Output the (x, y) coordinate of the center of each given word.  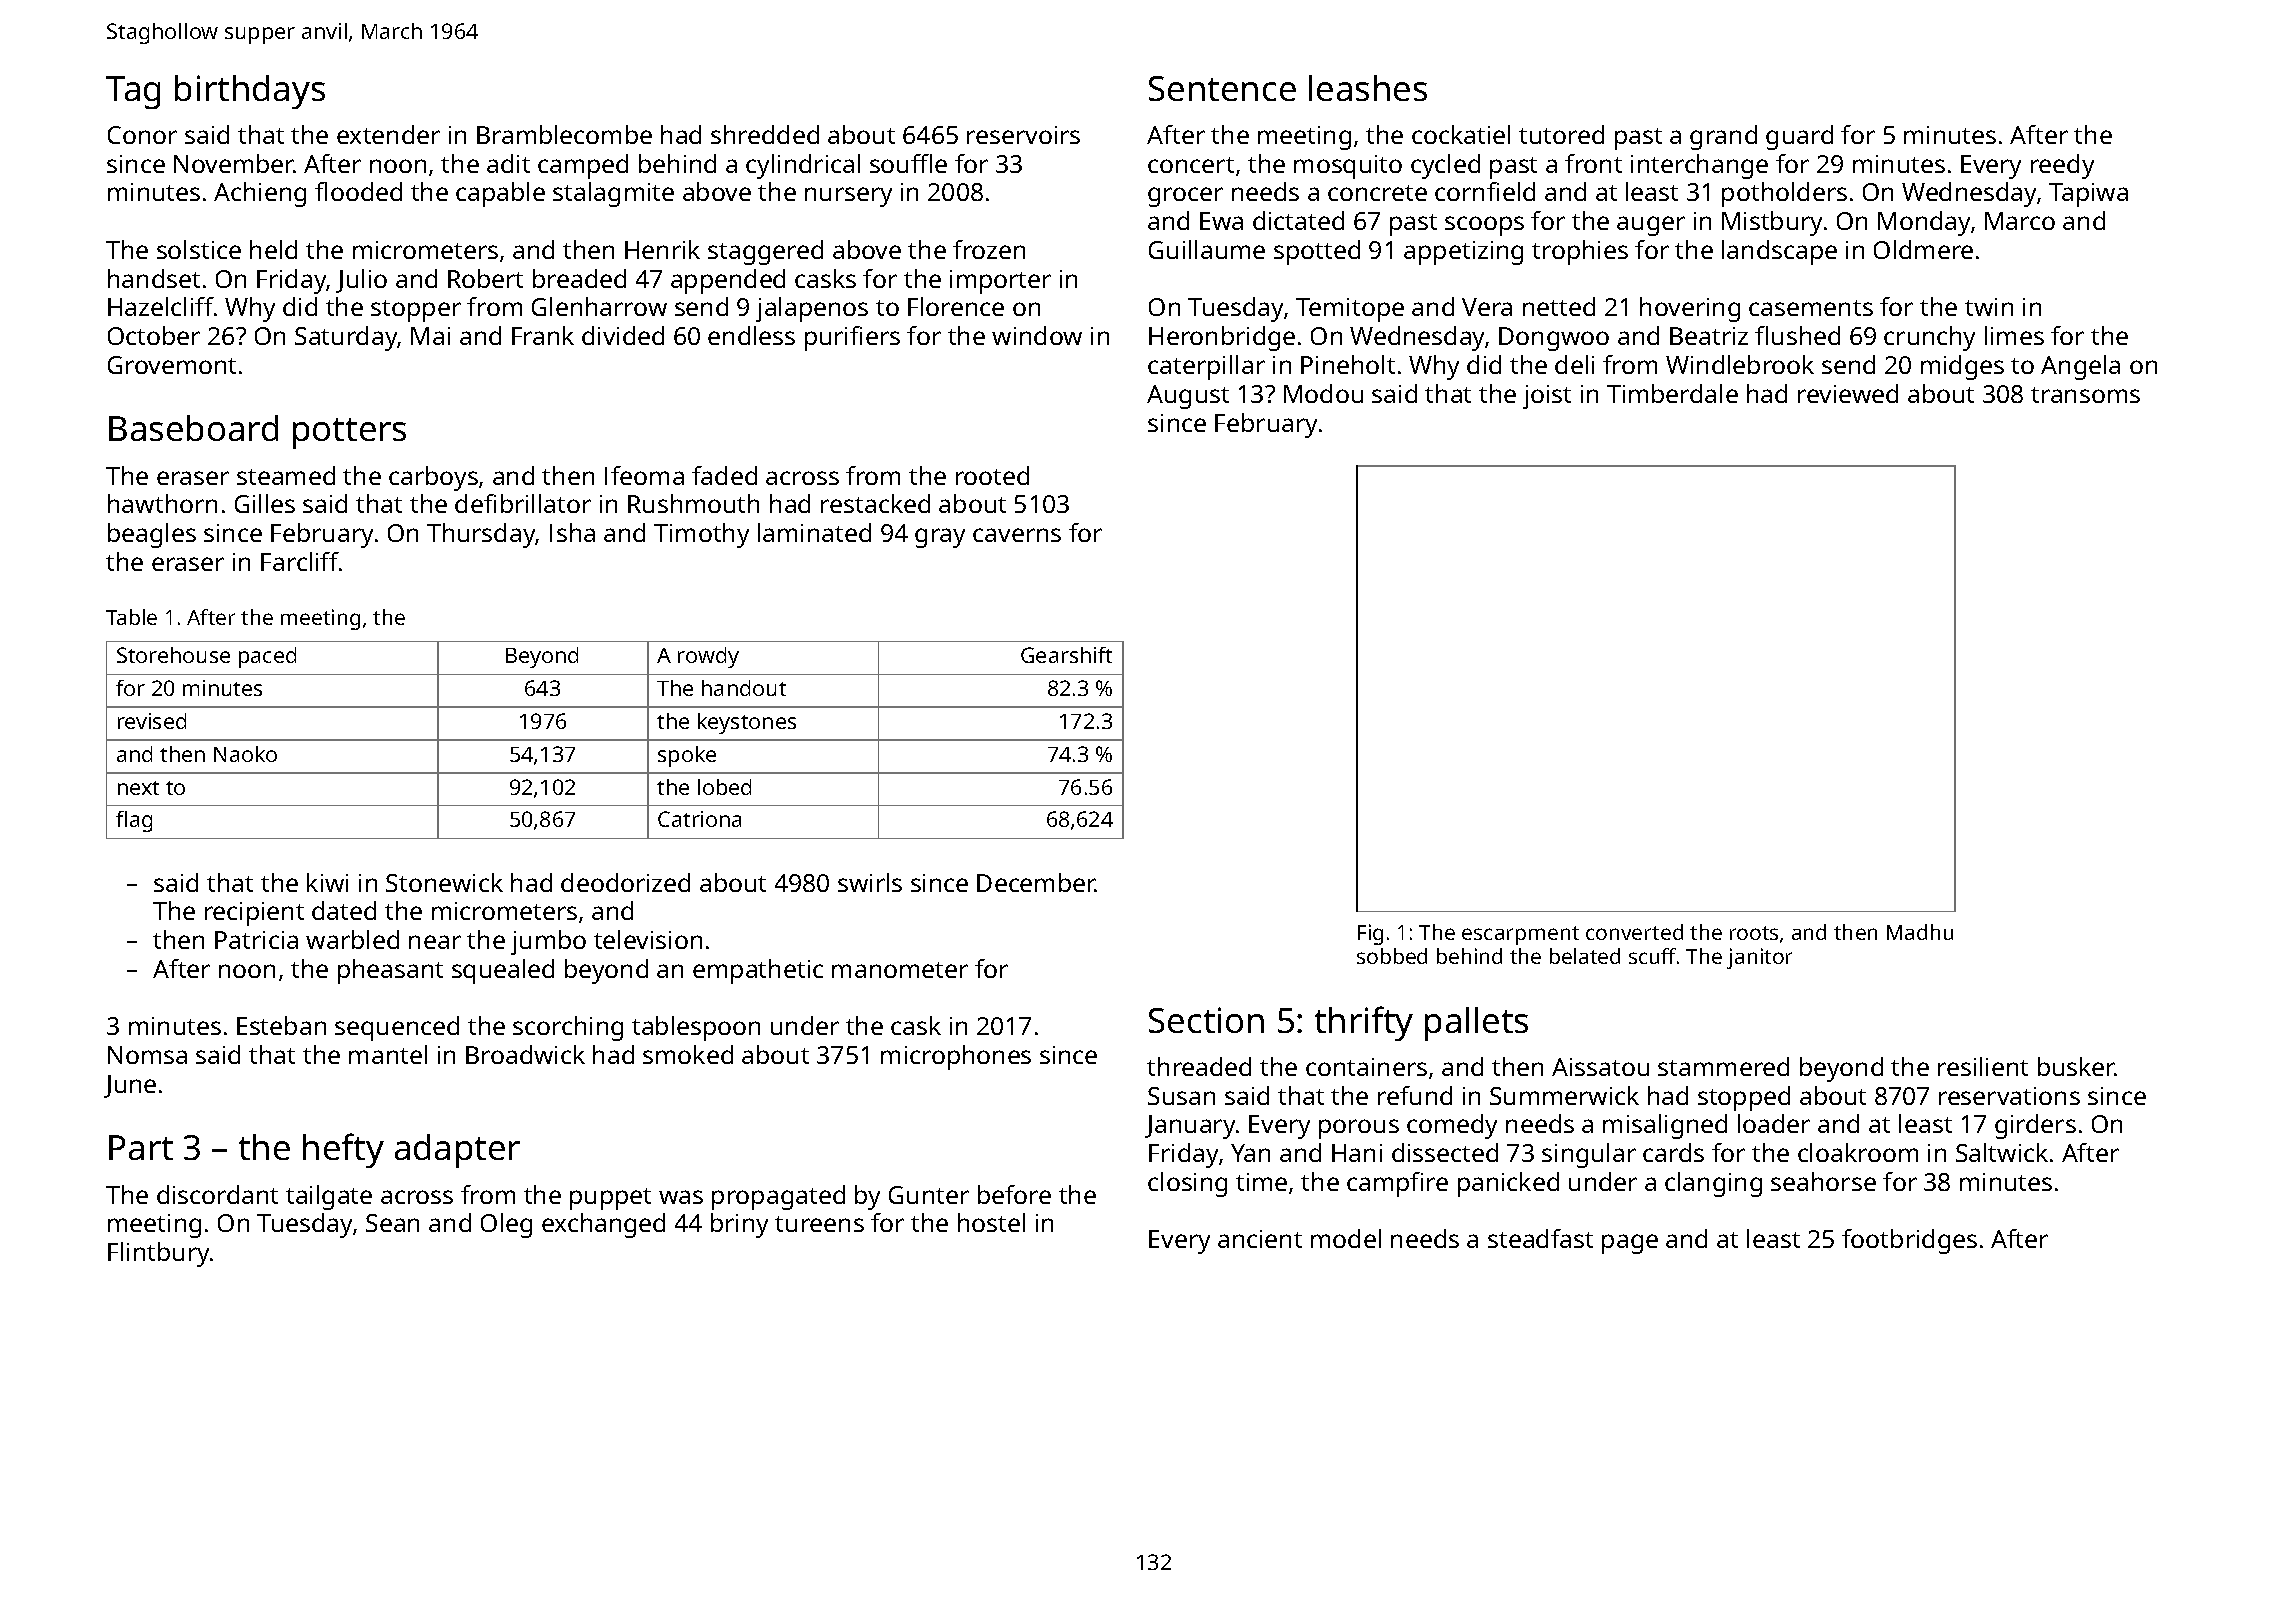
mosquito (1348, 167)
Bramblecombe (564, 134)
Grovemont (172, 365)
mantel (388, 1054)
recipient (254, 914)
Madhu (1920, 932)
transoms (2085, 395)
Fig (1370, 934)
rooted (992, 475)
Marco (2020, 221)
